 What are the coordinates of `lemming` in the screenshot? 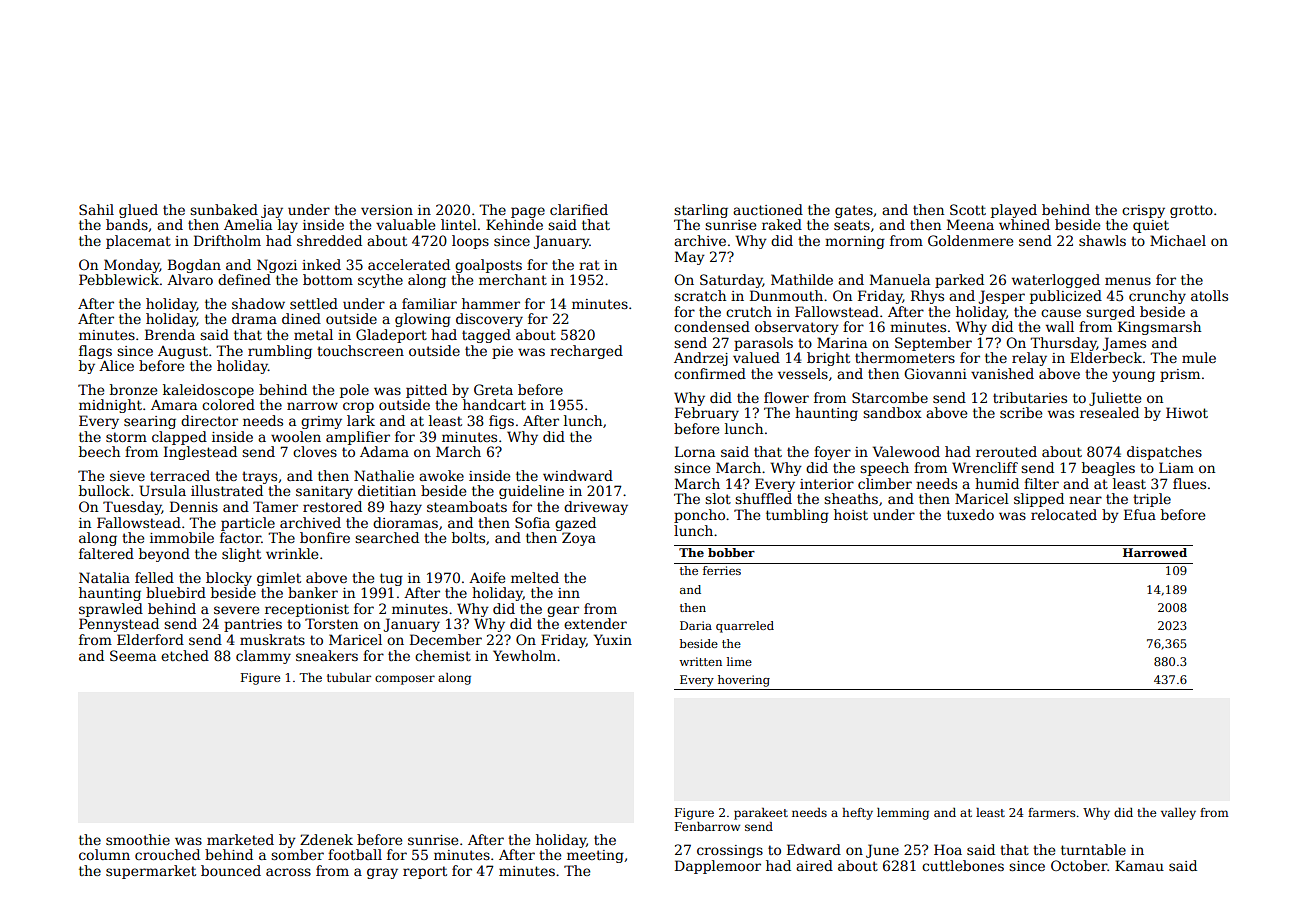 It's located at (903, 814).
